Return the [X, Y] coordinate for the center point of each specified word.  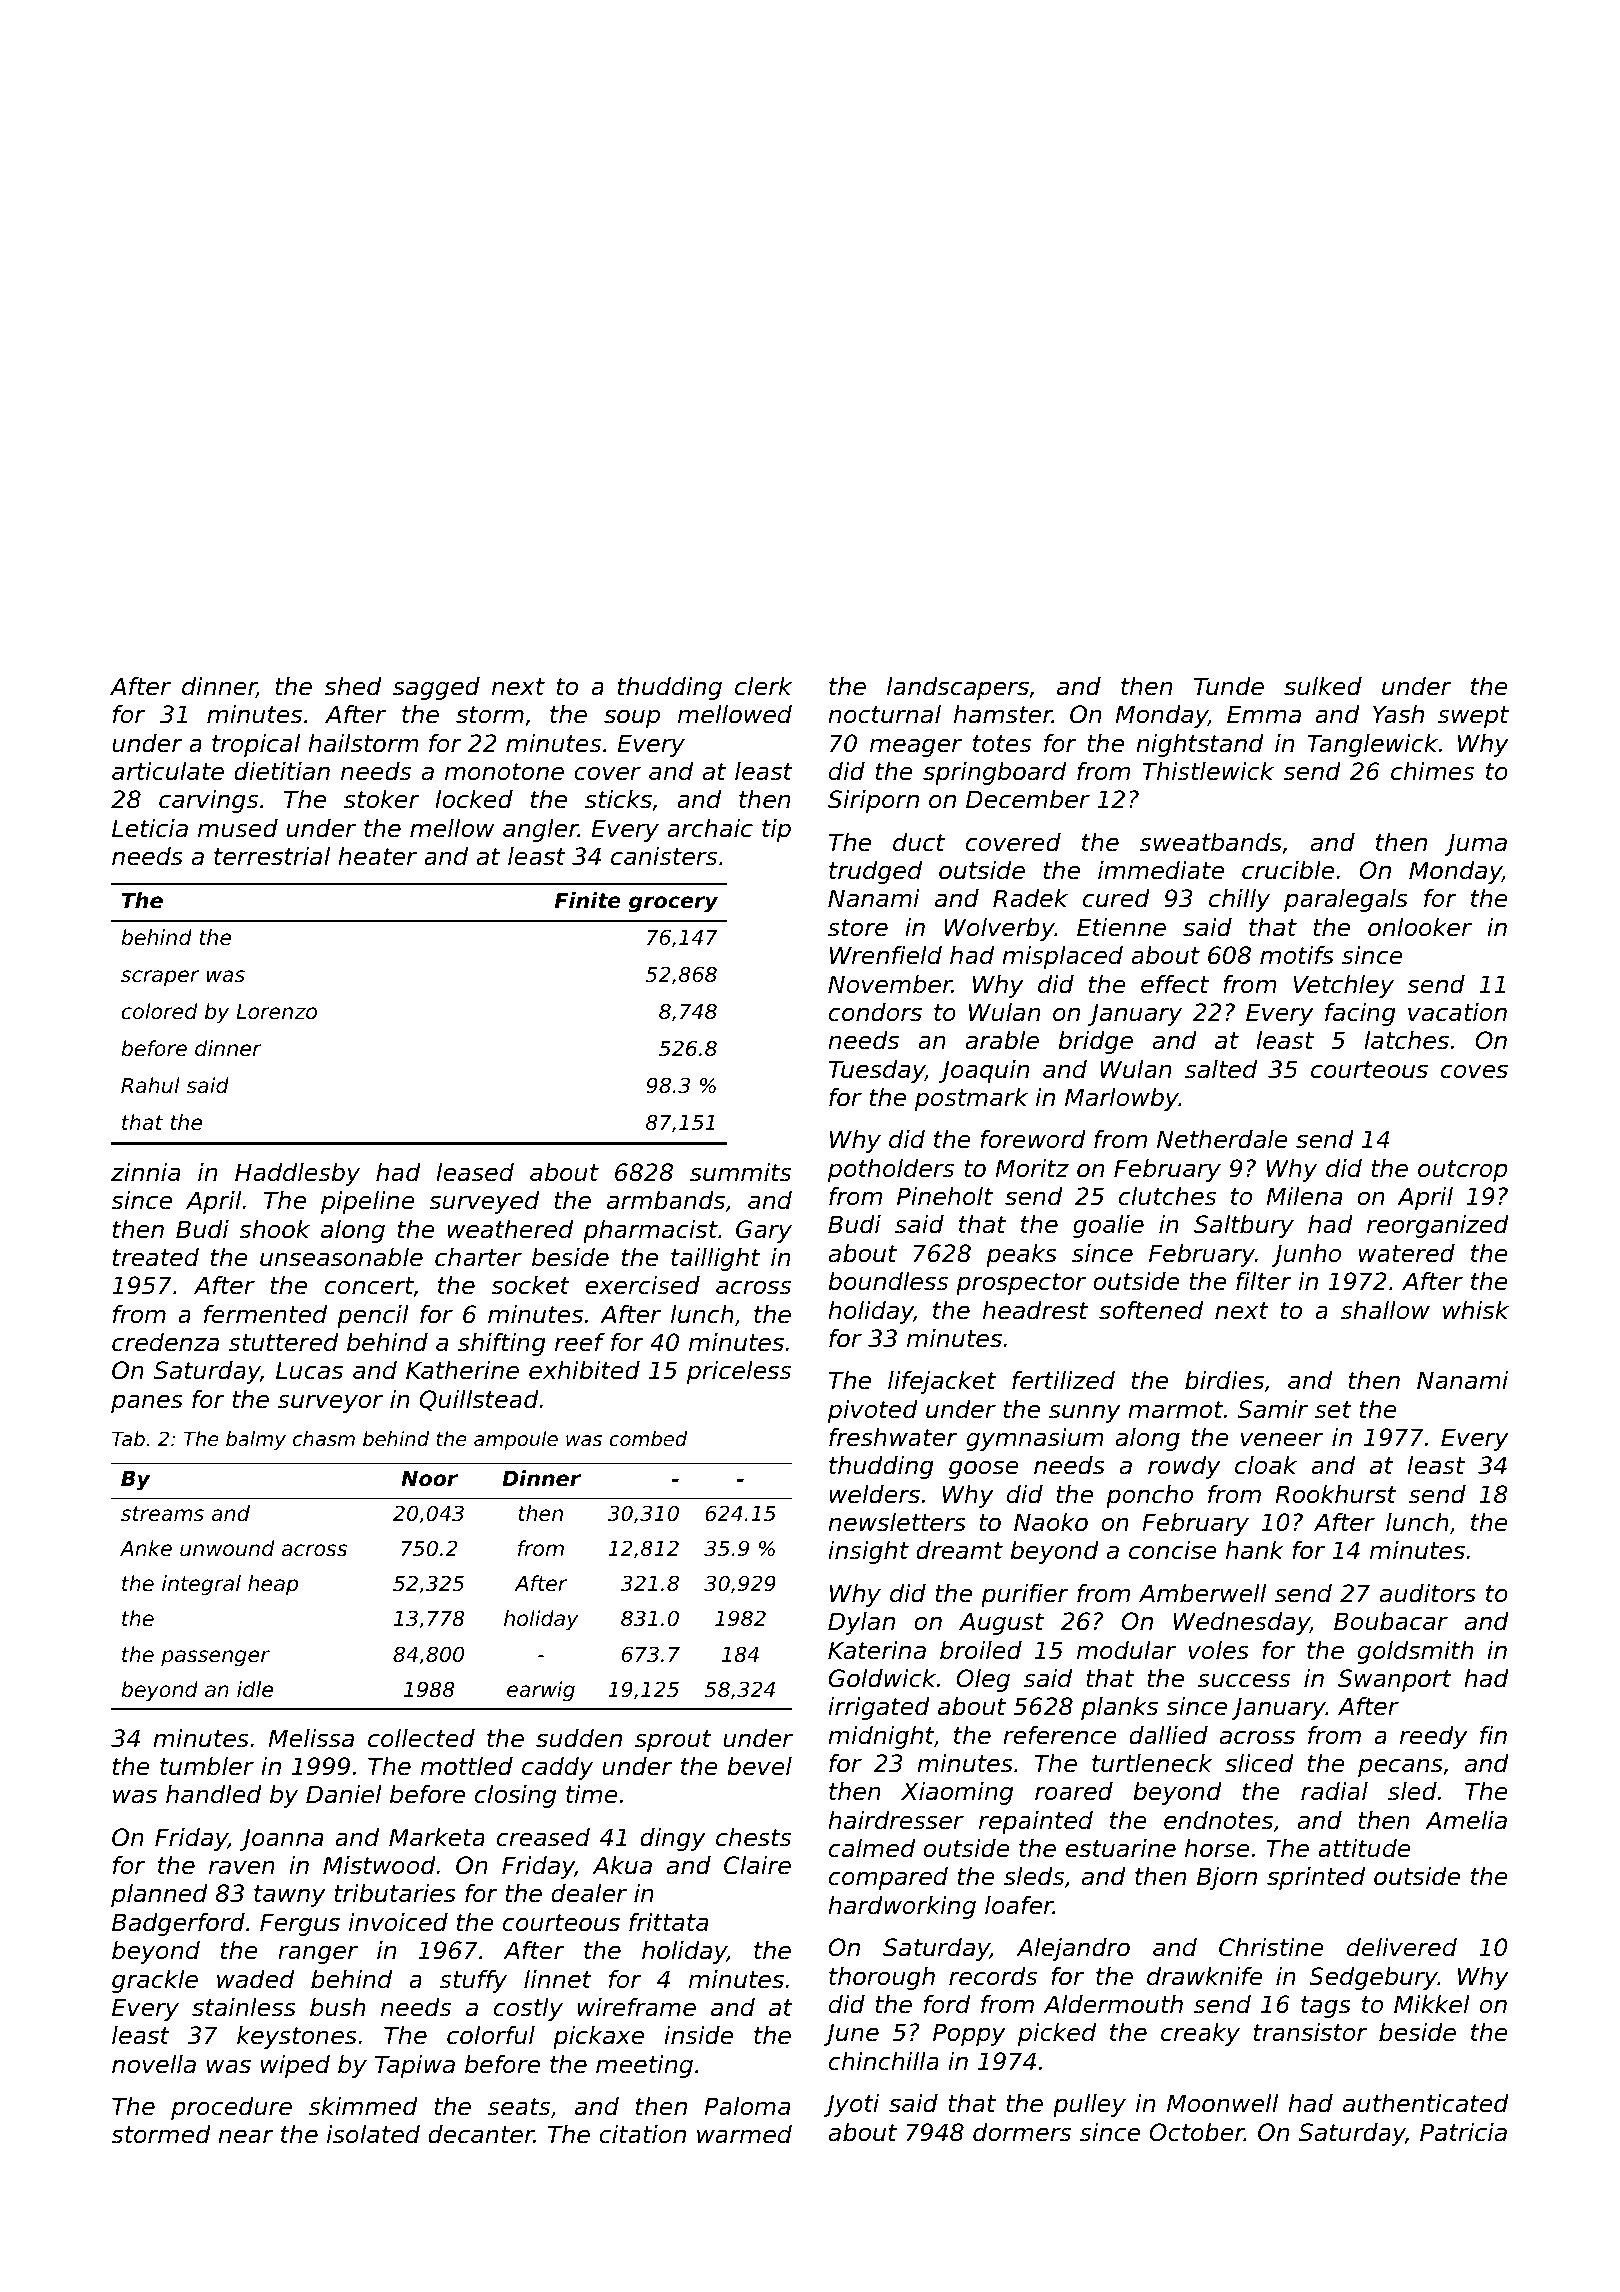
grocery [673, 904]
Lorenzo [276, 1012]
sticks [618, 799]
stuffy [473, 1981]
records [993, 1976]
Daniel [344, 1794]
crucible [1288, 870]
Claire [757, 1865]
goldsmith [1415, 1652]
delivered [1402, 1947]
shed [353, 686]
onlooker [1420, 927]
